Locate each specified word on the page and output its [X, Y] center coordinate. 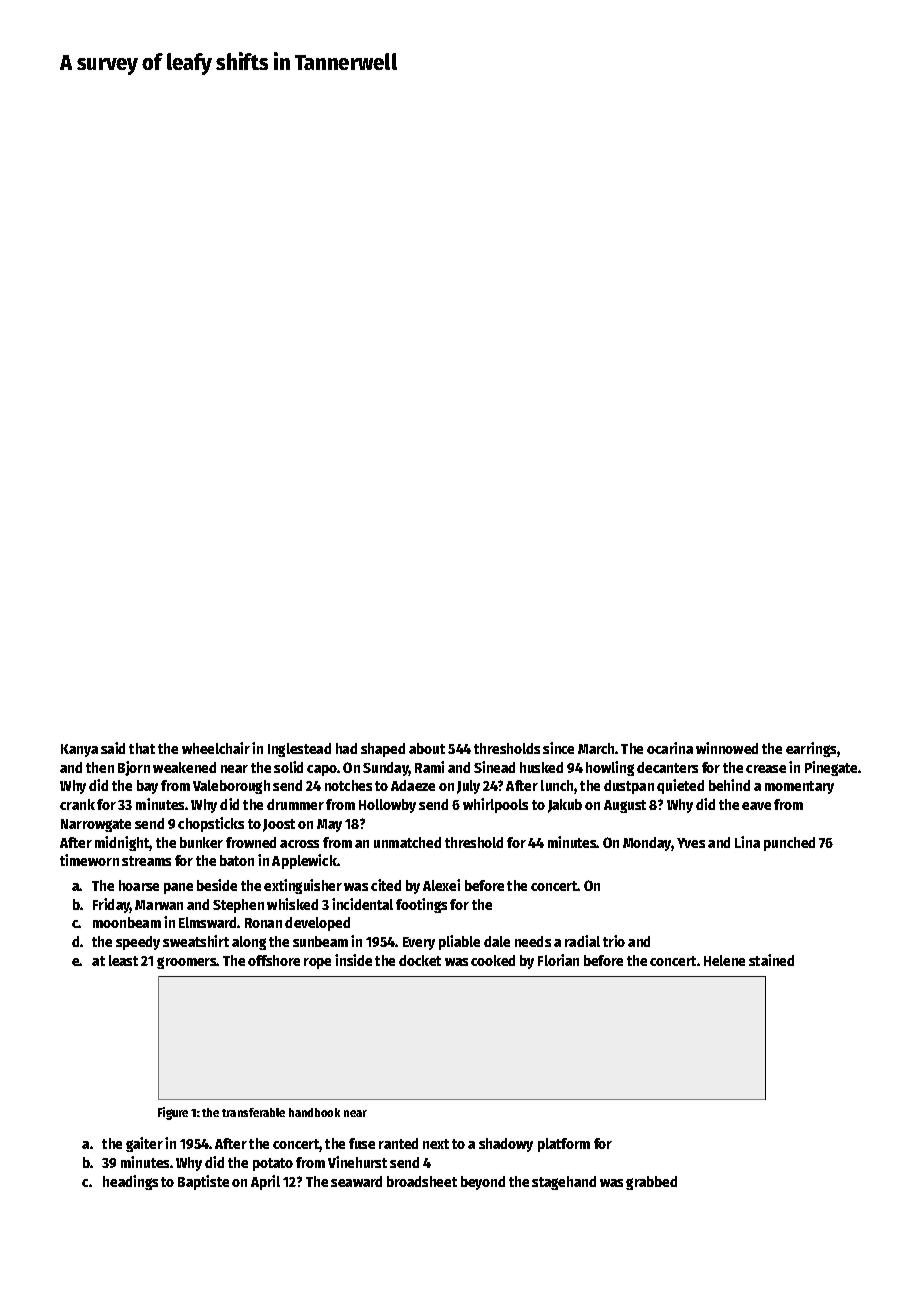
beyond [483, 1183]
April [265, 1182]
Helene [724, 960]
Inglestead [299, 750]
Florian [558, 960]
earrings [811, 749]
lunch [557, 785]
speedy [138, 943]
